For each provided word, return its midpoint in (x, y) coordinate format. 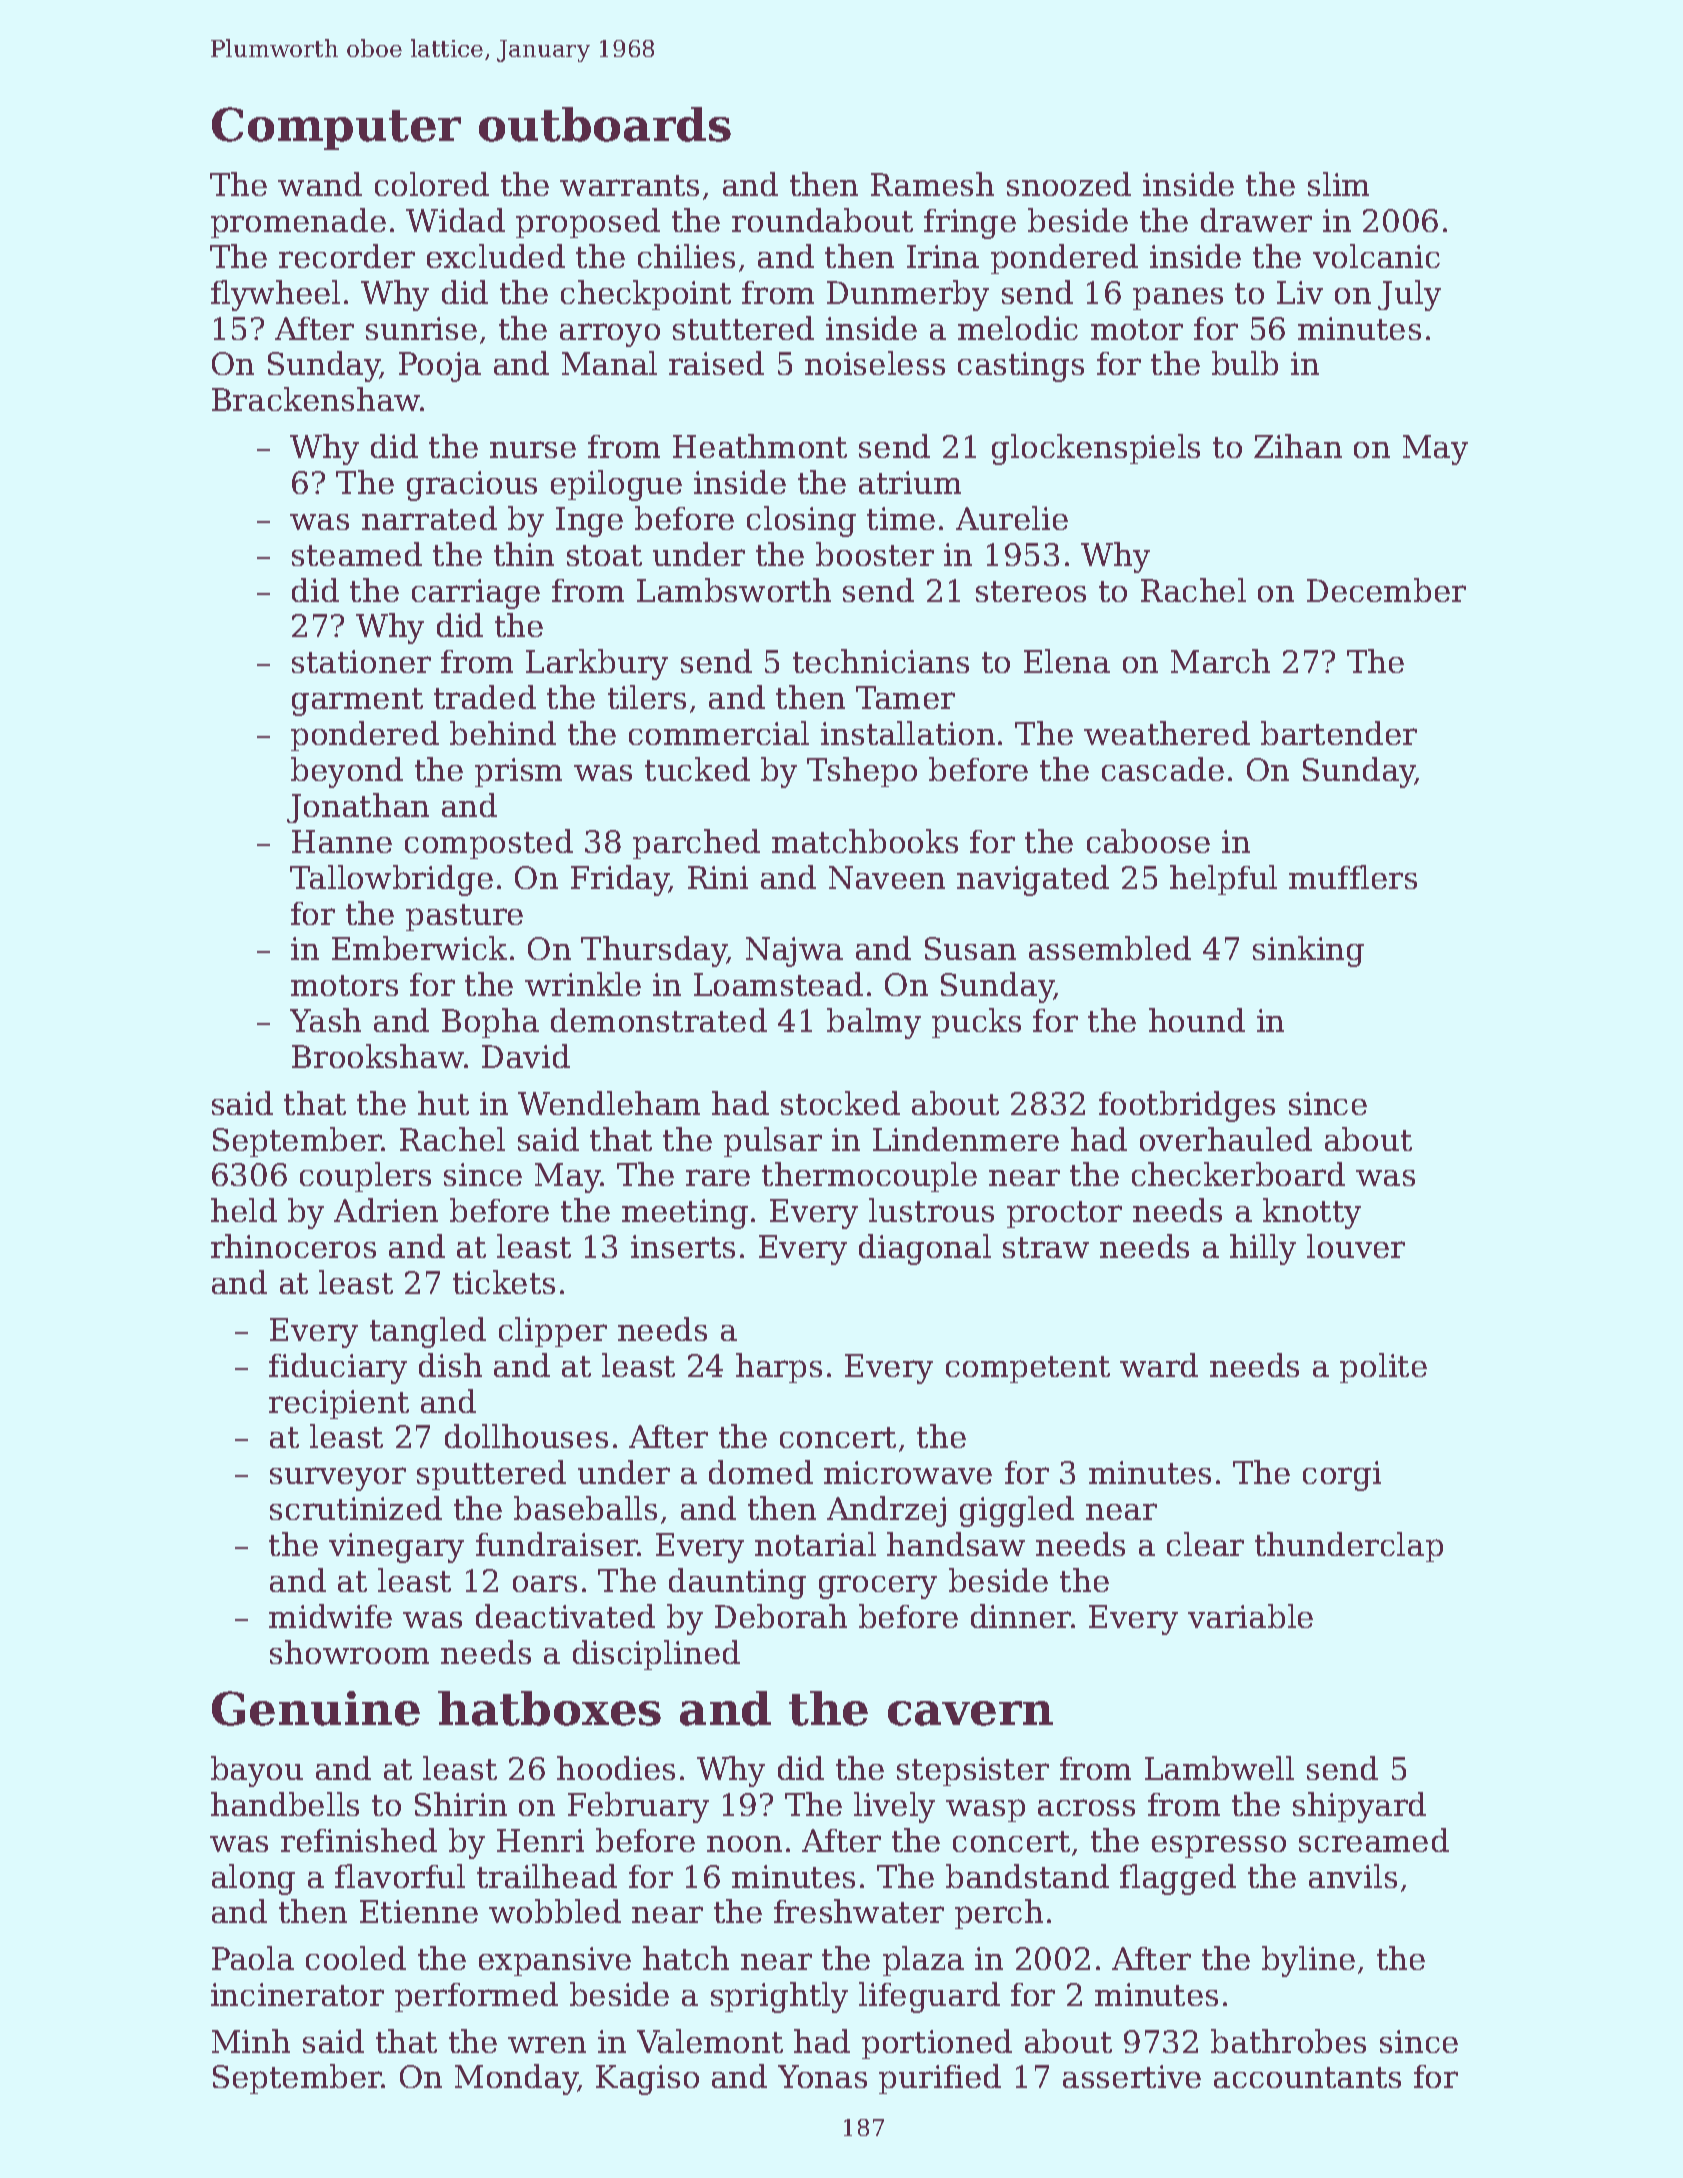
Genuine (316, 1708)
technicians (881, 661)
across (1086, 1807)
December (1386, 590)
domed (761, 1472)
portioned (937, 2044)
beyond (347, 772)
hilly (1263, 1249)
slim (1338, 184)
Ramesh (932, 184)
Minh (251, 2041)
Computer (336, 128)
